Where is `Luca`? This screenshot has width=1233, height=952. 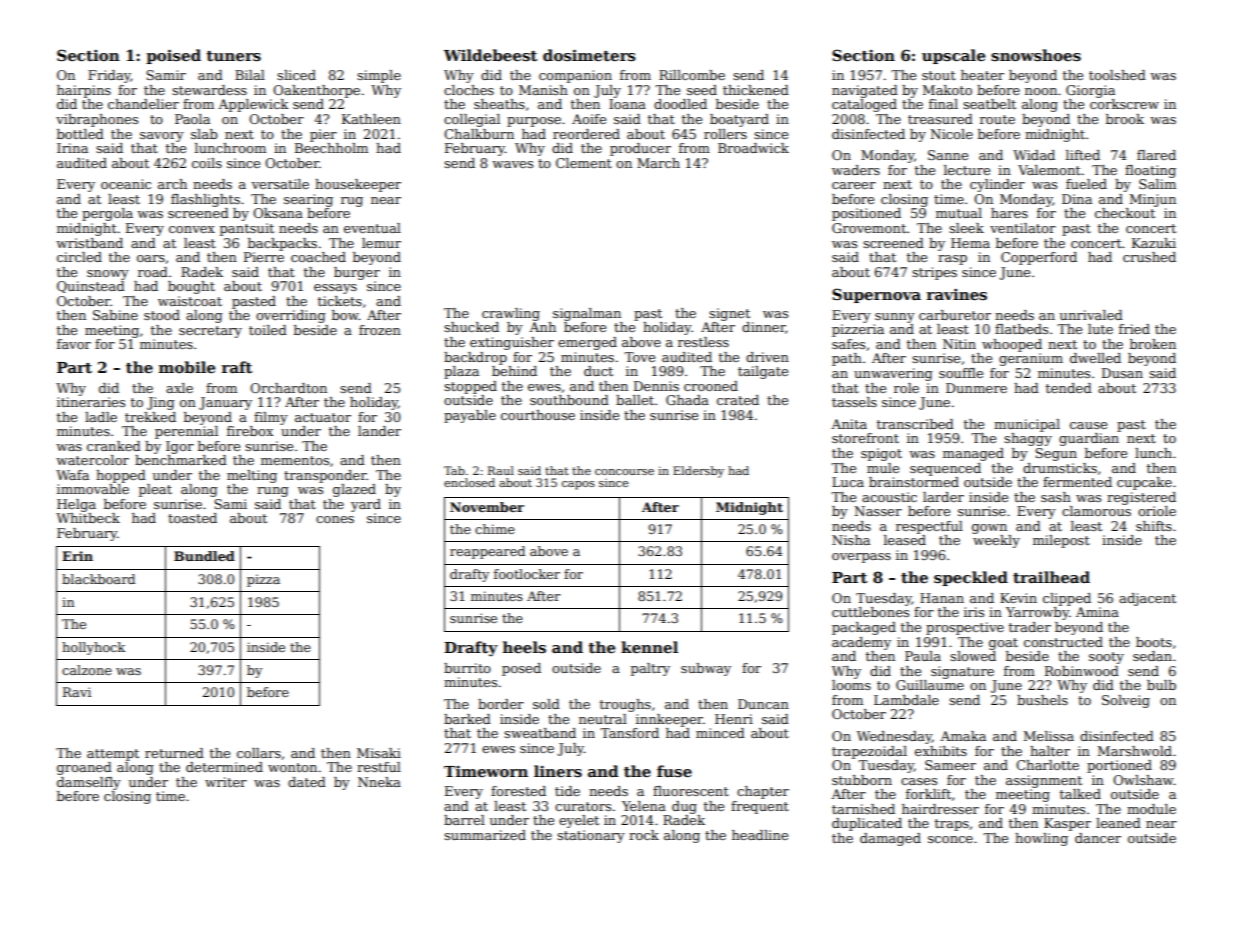 Luca is located at coordinates (848, 482).
